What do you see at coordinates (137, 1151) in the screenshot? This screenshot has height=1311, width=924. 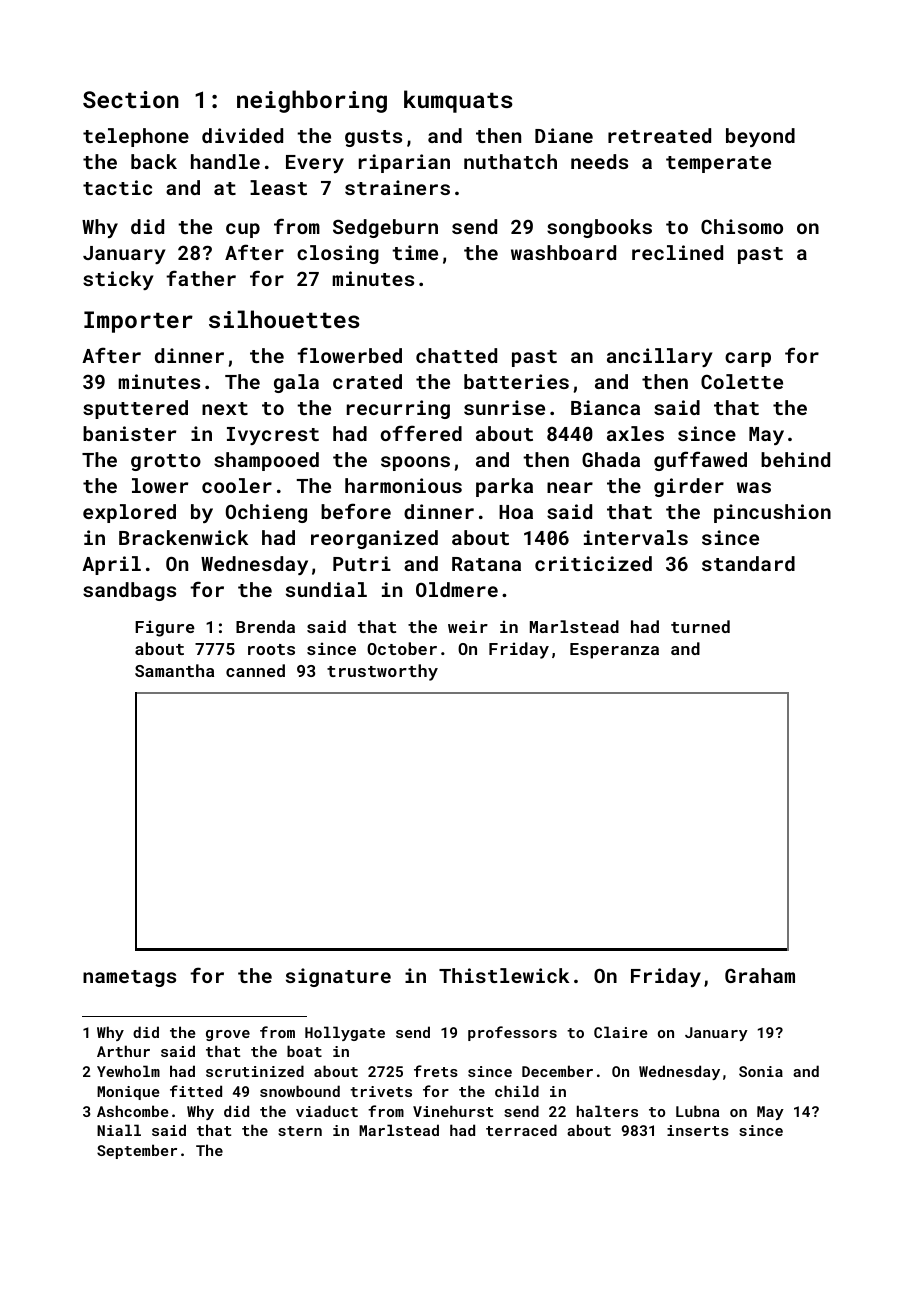 I see `September` at bounding box center [137, 1151].
